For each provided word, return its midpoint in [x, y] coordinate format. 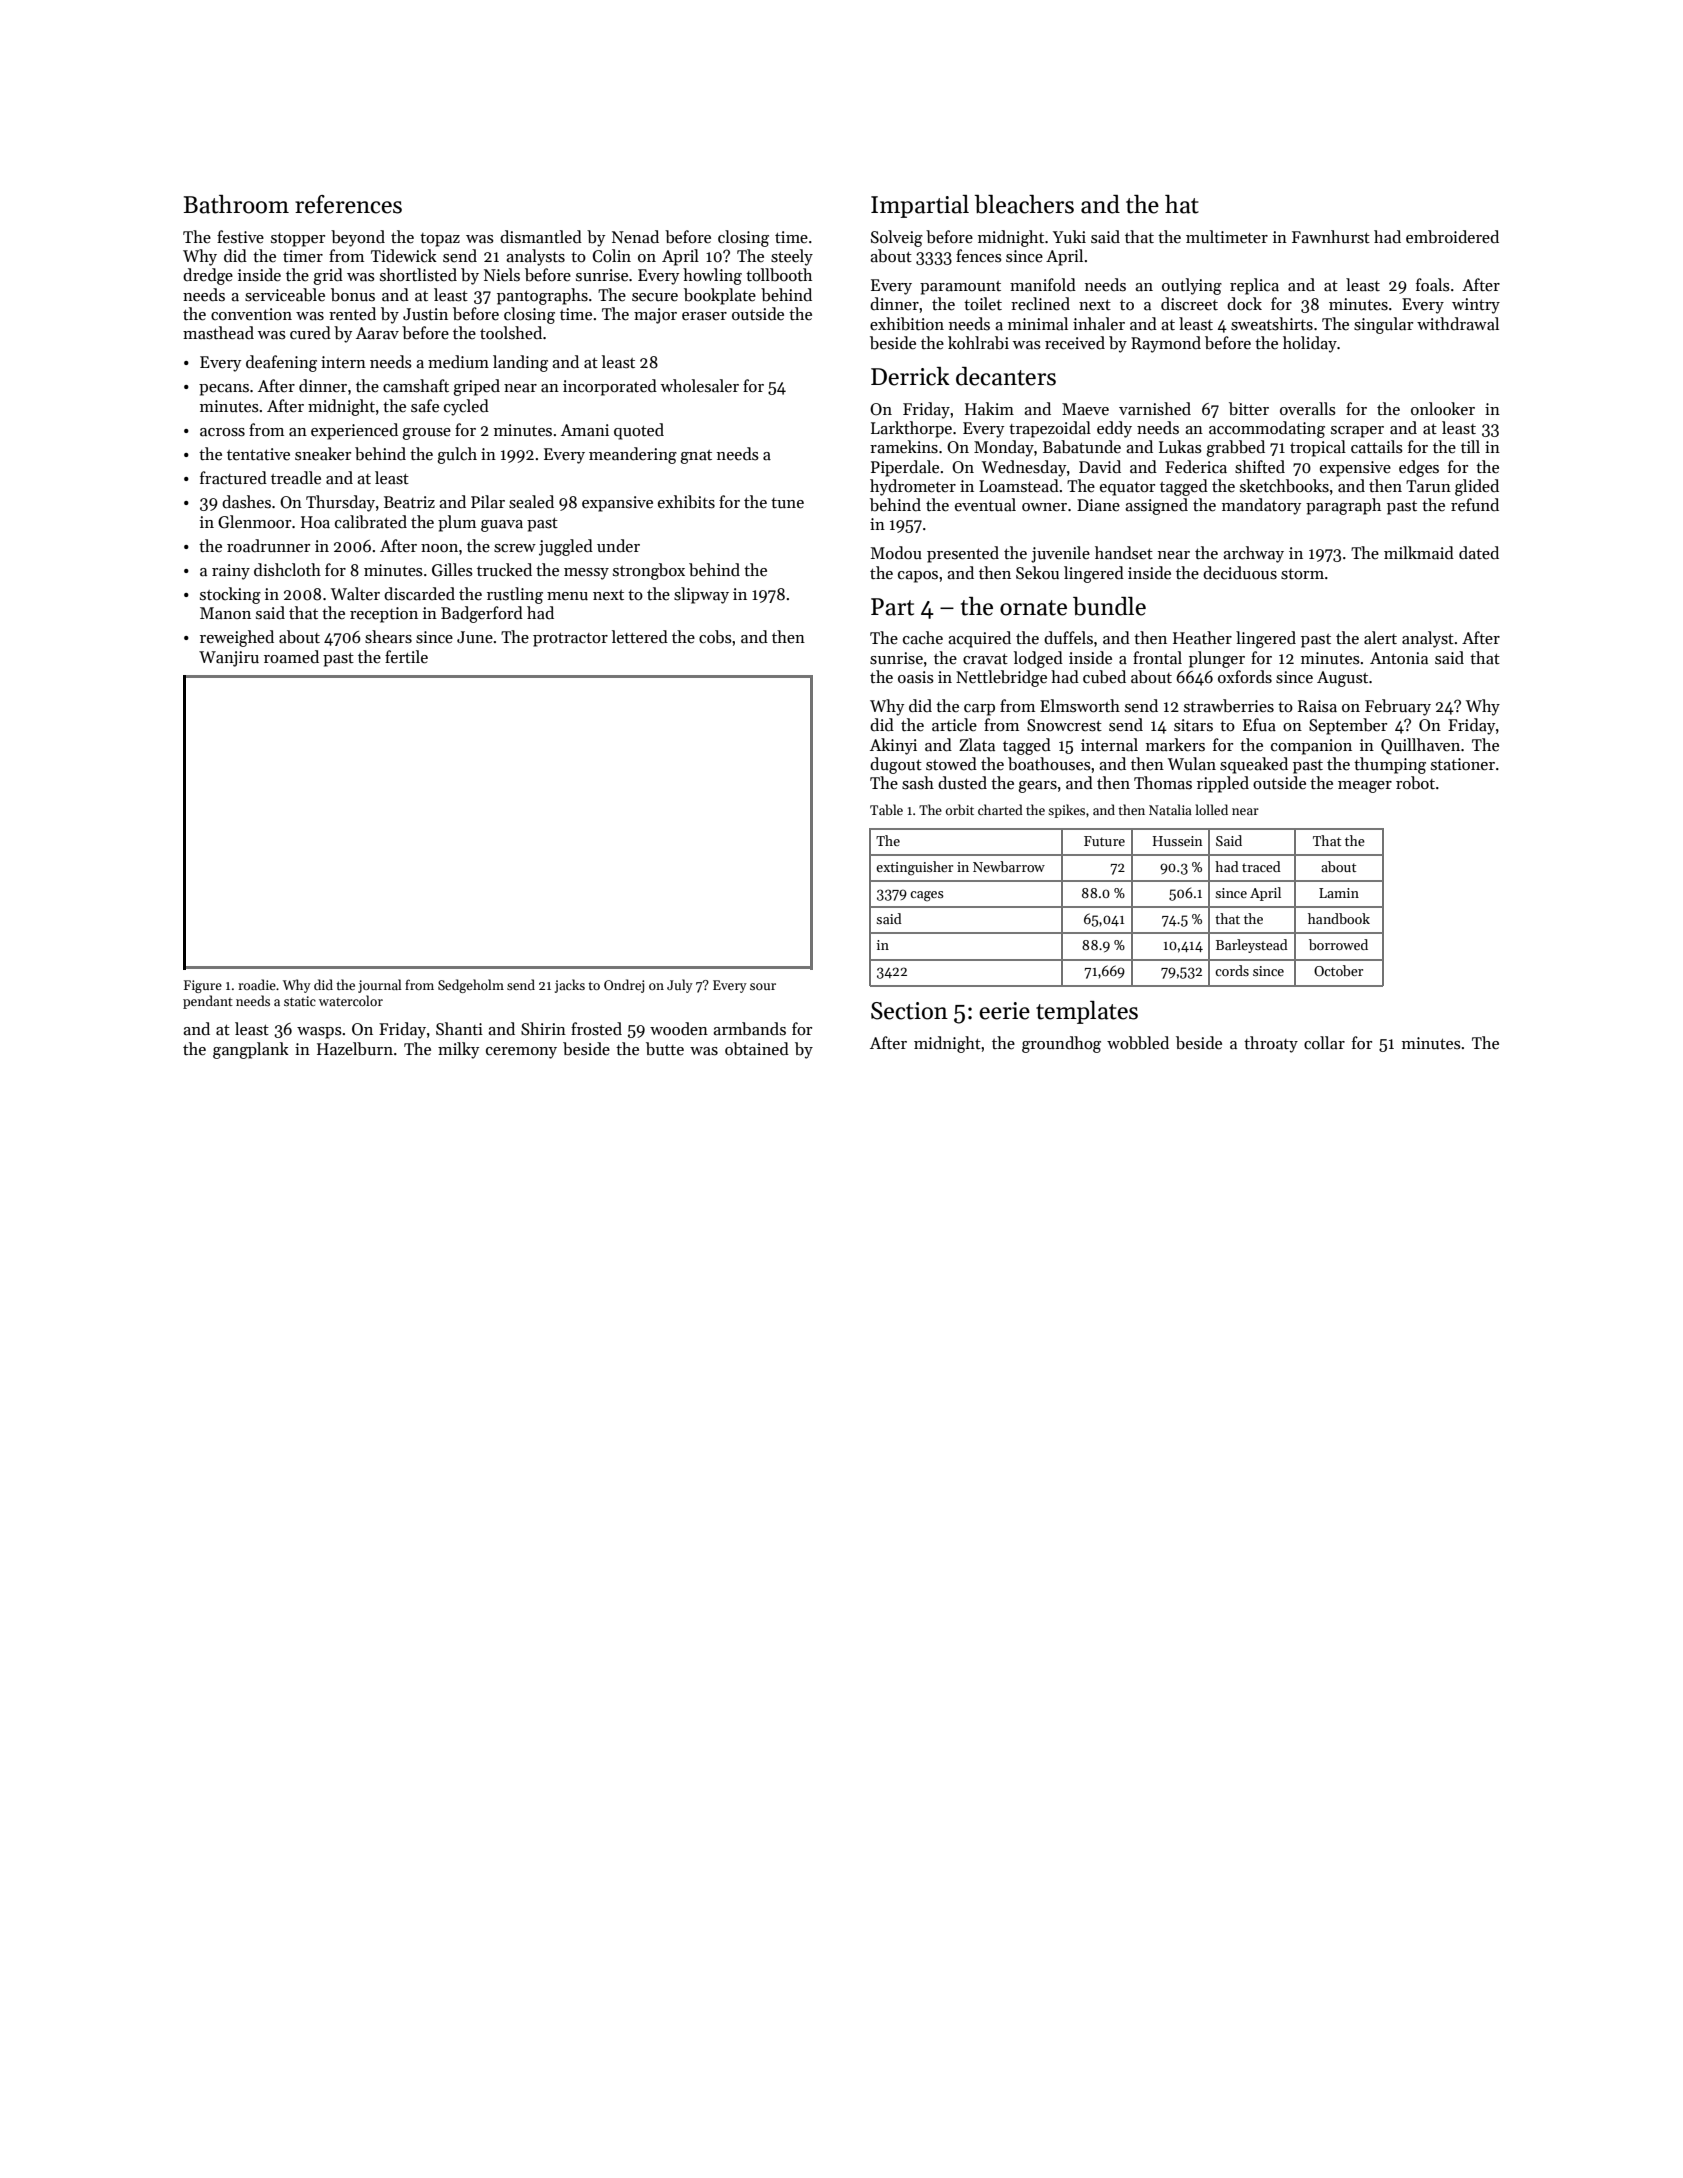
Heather [1202, 638]
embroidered [1452, 237]
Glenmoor [254, 522]
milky [458, 1050]
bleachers [1024, 204]
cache [923, 638]
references [348, 204]
